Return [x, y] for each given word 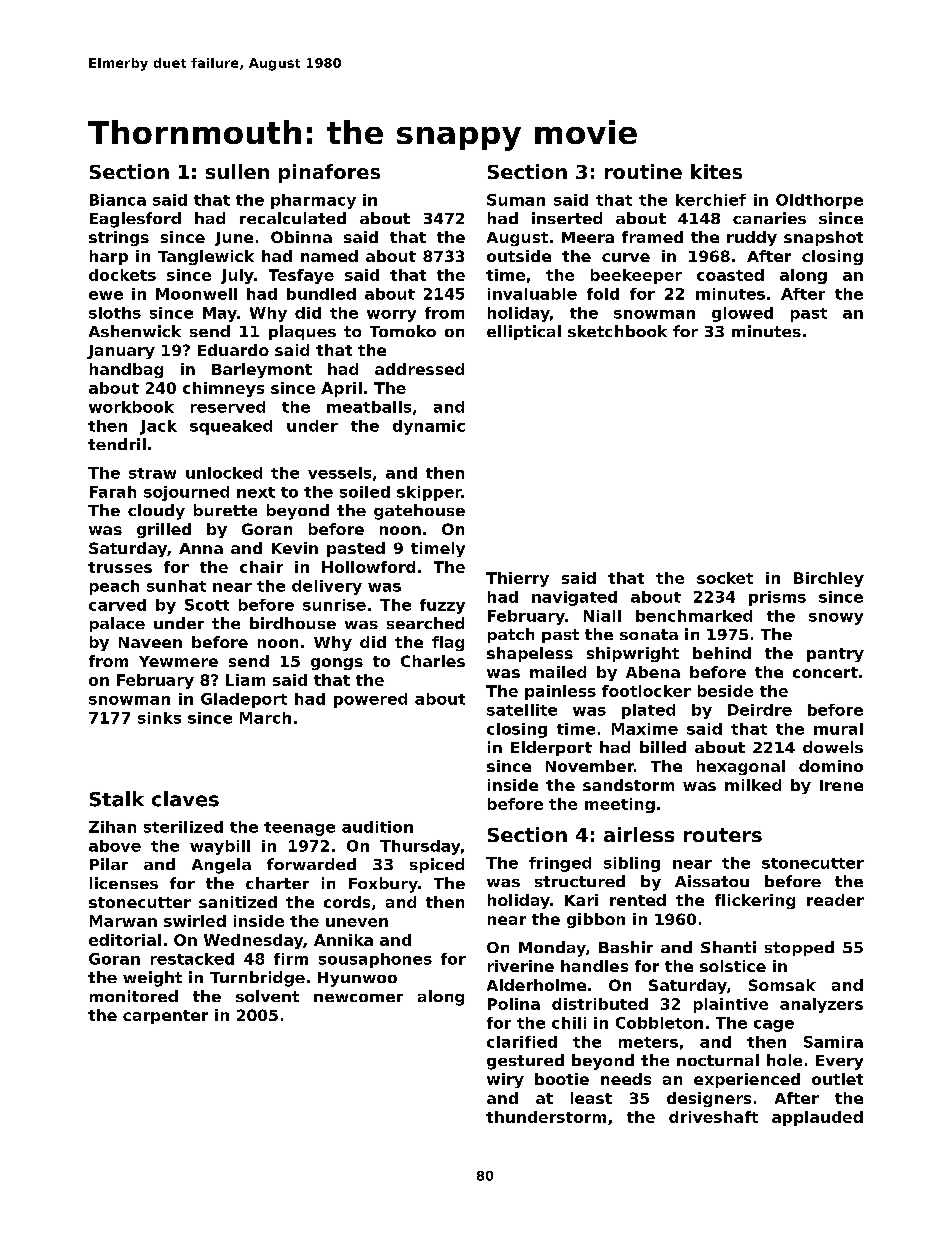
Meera [588, 237]
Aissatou [712, 881]
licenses [124, 883]
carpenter [165, 1017]
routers [723, 835]
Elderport [551, 748]
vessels [339, 473]
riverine [521, 966]
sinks [159, 718]
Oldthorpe [819, 201]
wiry [505, 1080]
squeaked [231, 427]
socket [725, 578]
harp [109, 257]
